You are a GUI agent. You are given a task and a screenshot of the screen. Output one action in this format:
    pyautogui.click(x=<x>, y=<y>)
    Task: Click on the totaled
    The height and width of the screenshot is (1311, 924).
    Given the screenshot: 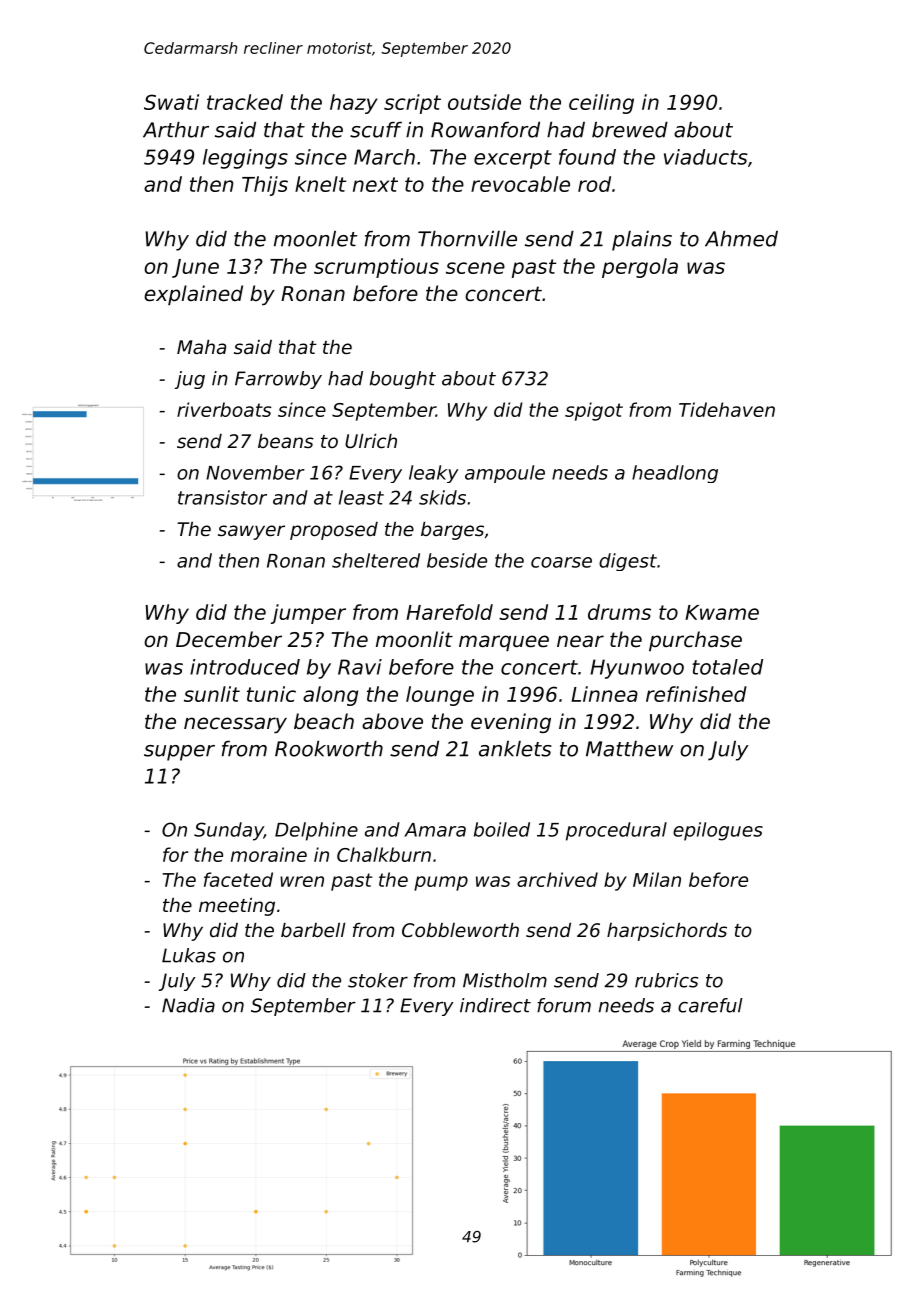 What is the action you would take?
    pyautogui.click(x=727, y=667)
